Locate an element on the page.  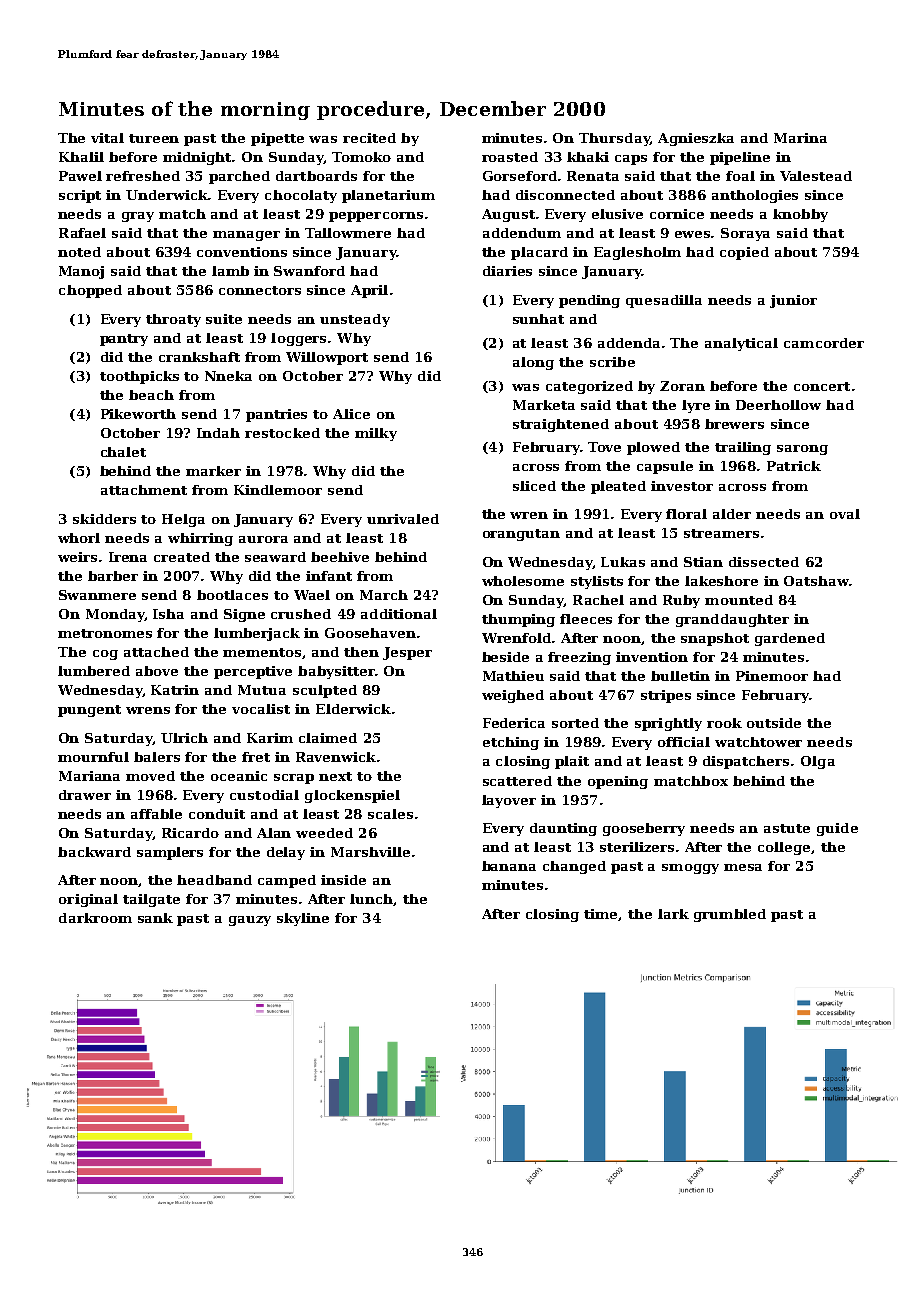
time is located at coordinates (600, 914).
